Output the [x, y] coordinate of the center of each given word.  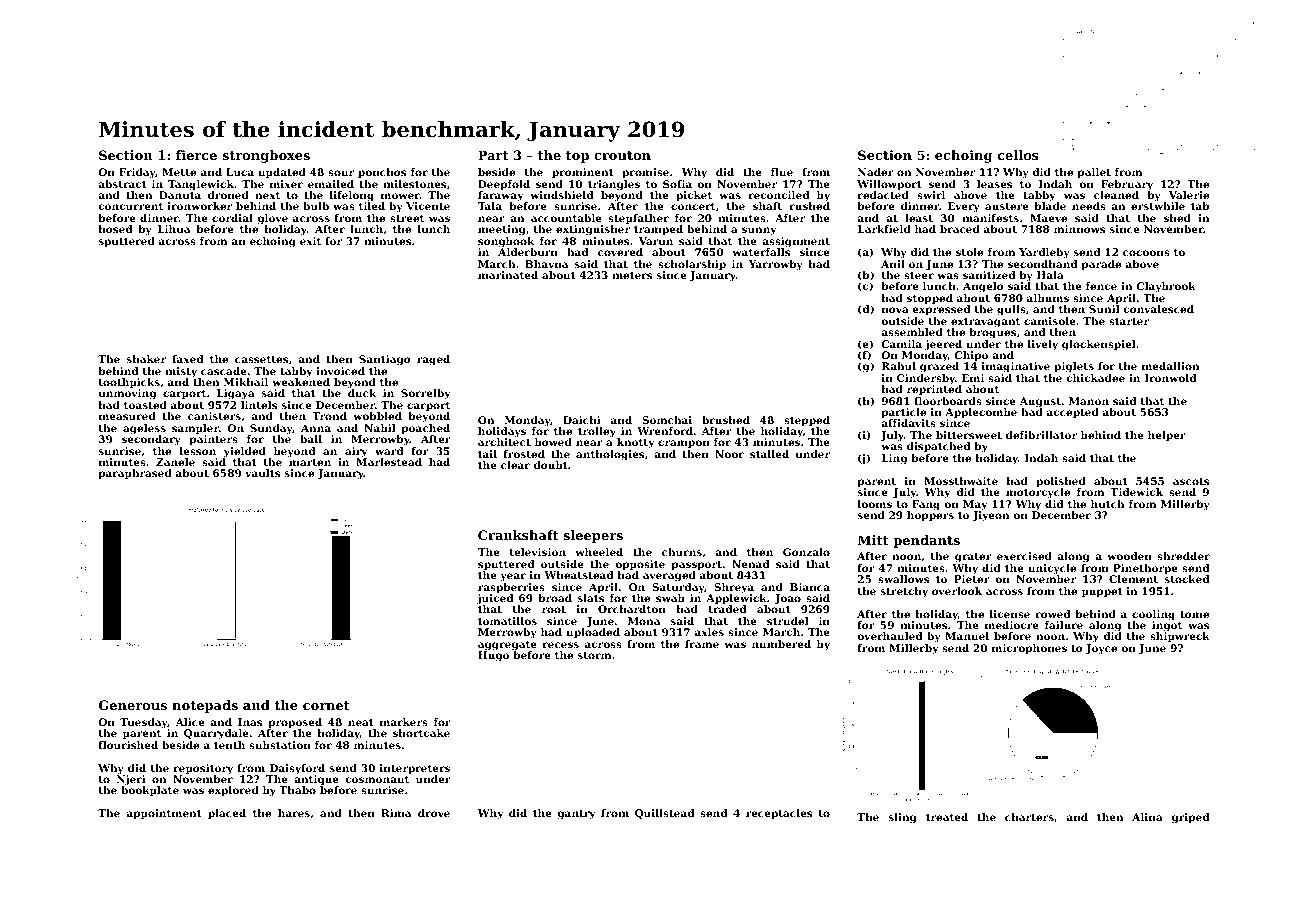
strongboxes [266, 156]
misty [181, 372]
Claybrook [1166, 287]
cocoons [1146, 253]
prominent [583, 173]
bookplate [150, 791]
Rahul [899, 366]
